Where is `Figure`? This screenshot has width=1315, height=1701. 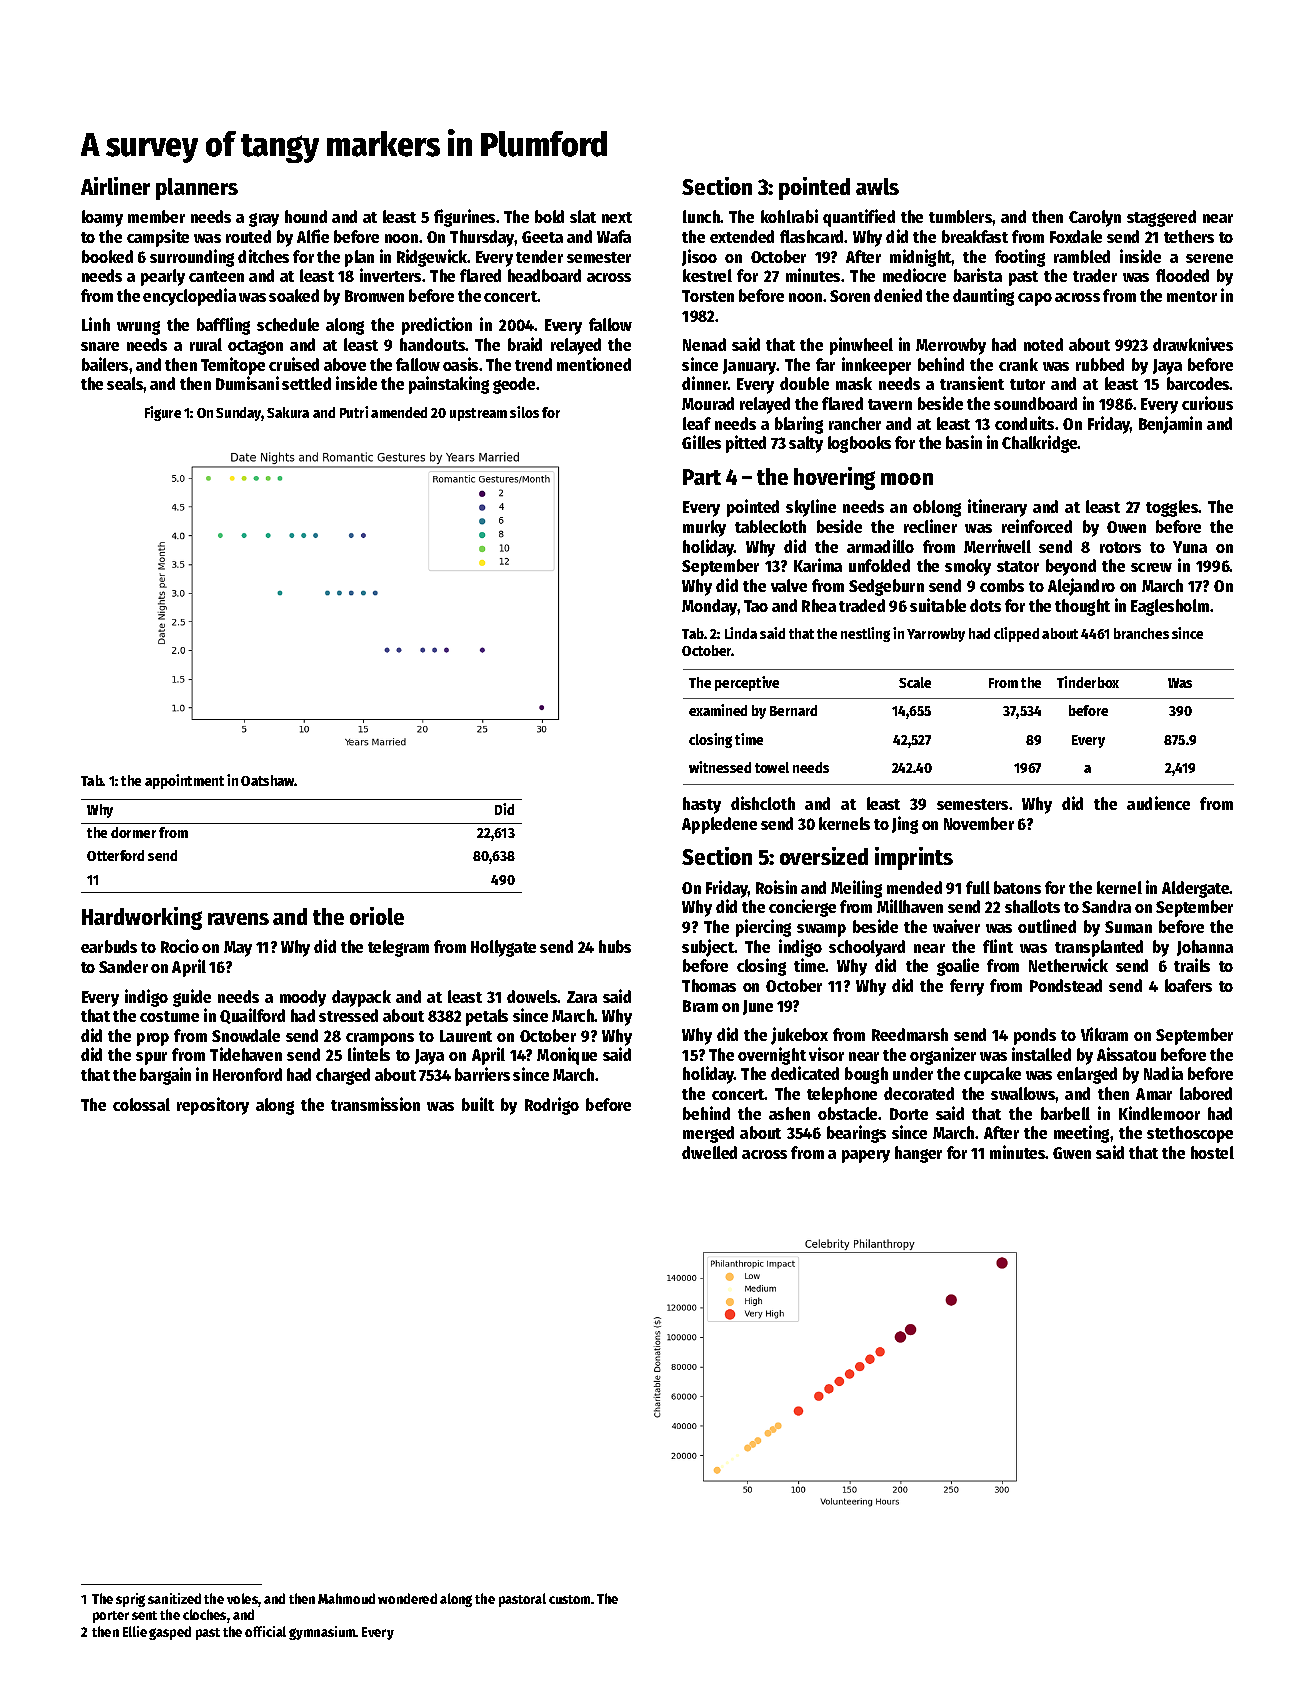 Figure is located at coordinates (163, 413).
